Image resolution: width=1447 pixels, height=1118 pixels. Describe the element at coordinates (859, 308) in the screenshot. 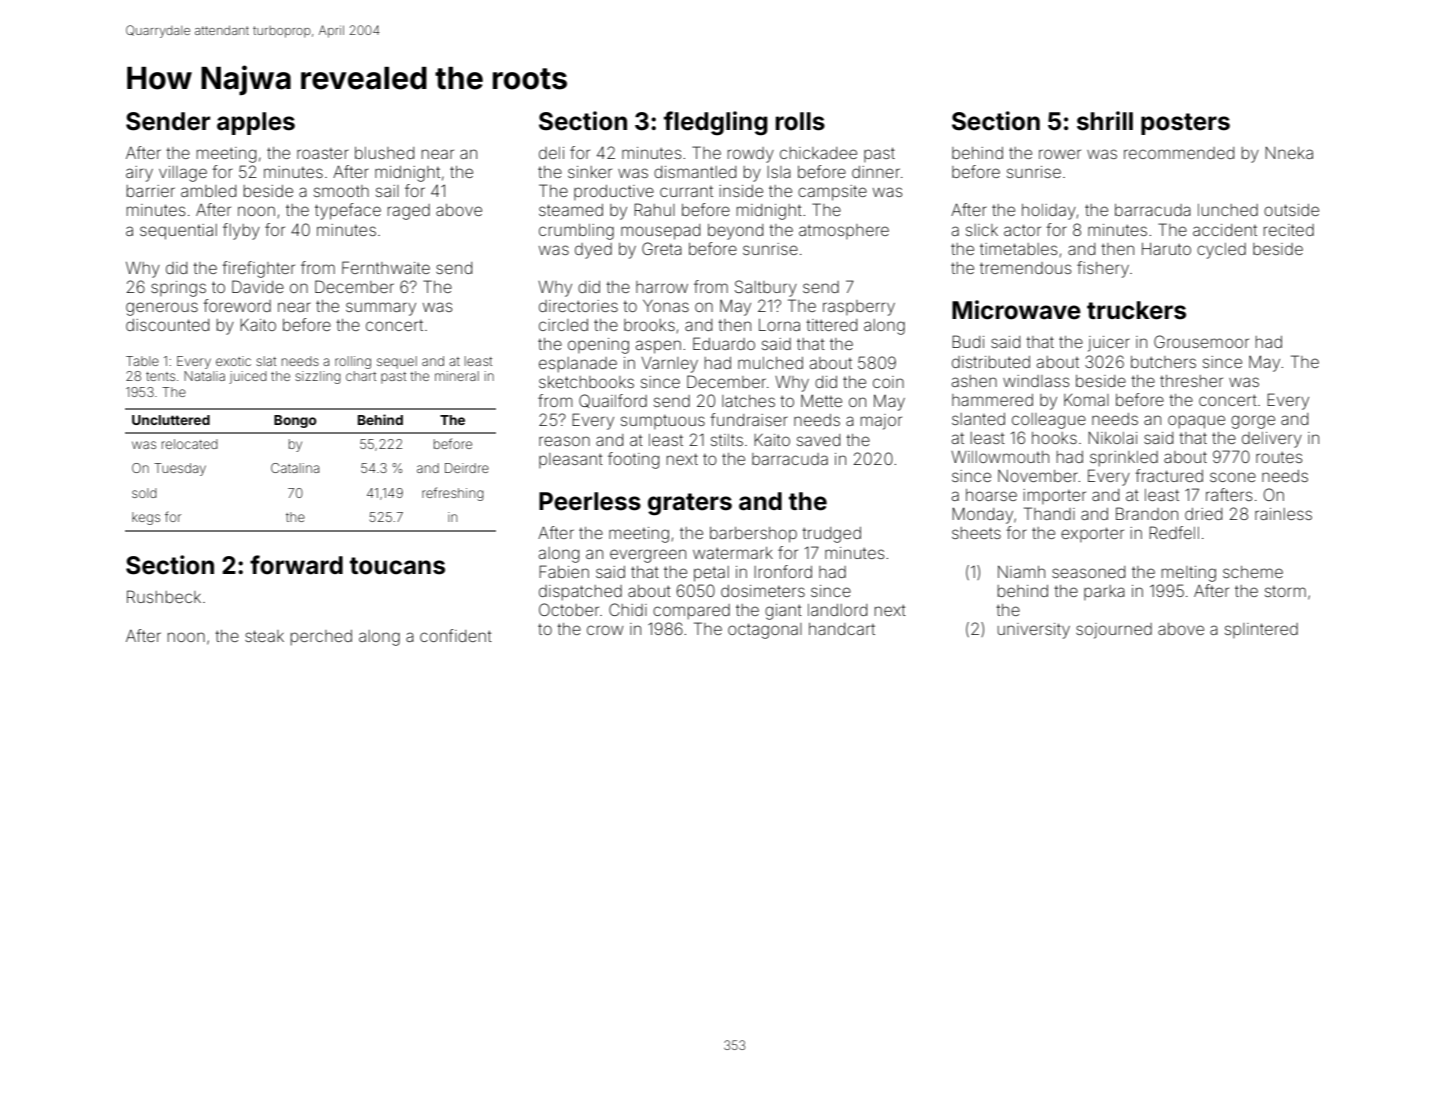

I see `raspberry` at that location.
